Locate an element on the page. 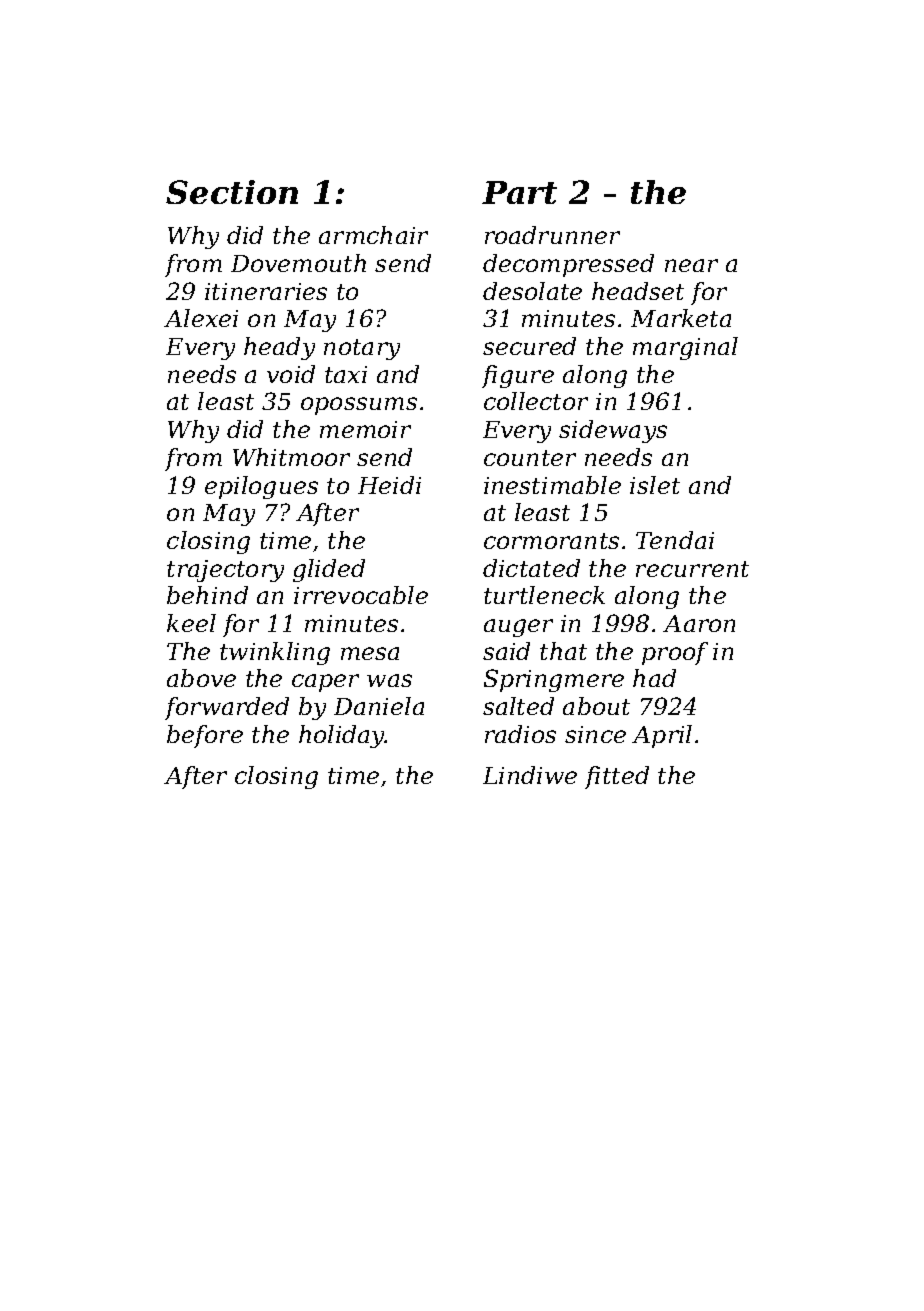  void is located at coordinates (291, 374).
